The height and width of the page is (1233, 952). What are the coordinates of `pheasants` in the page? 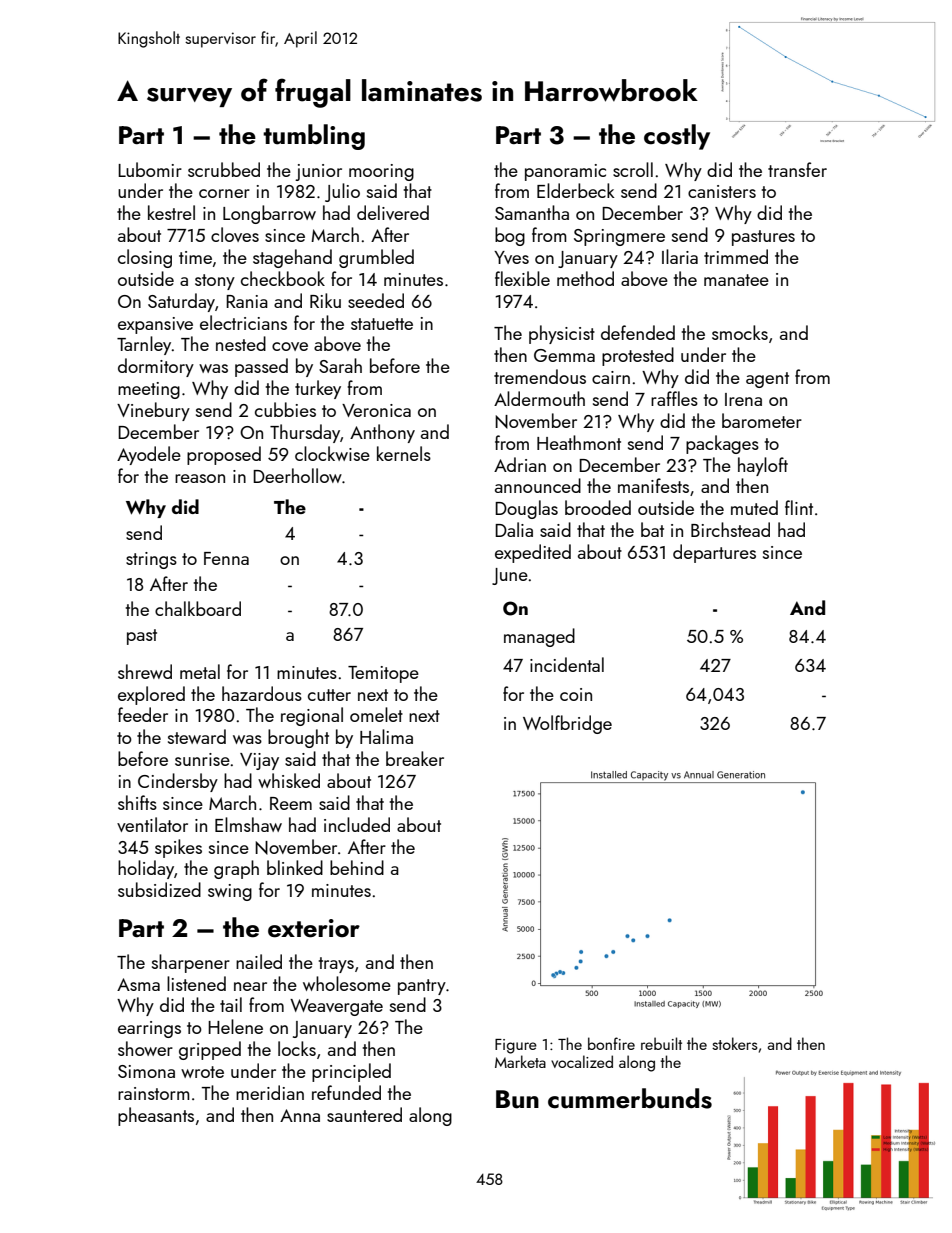 It's located at (156, 1116).
